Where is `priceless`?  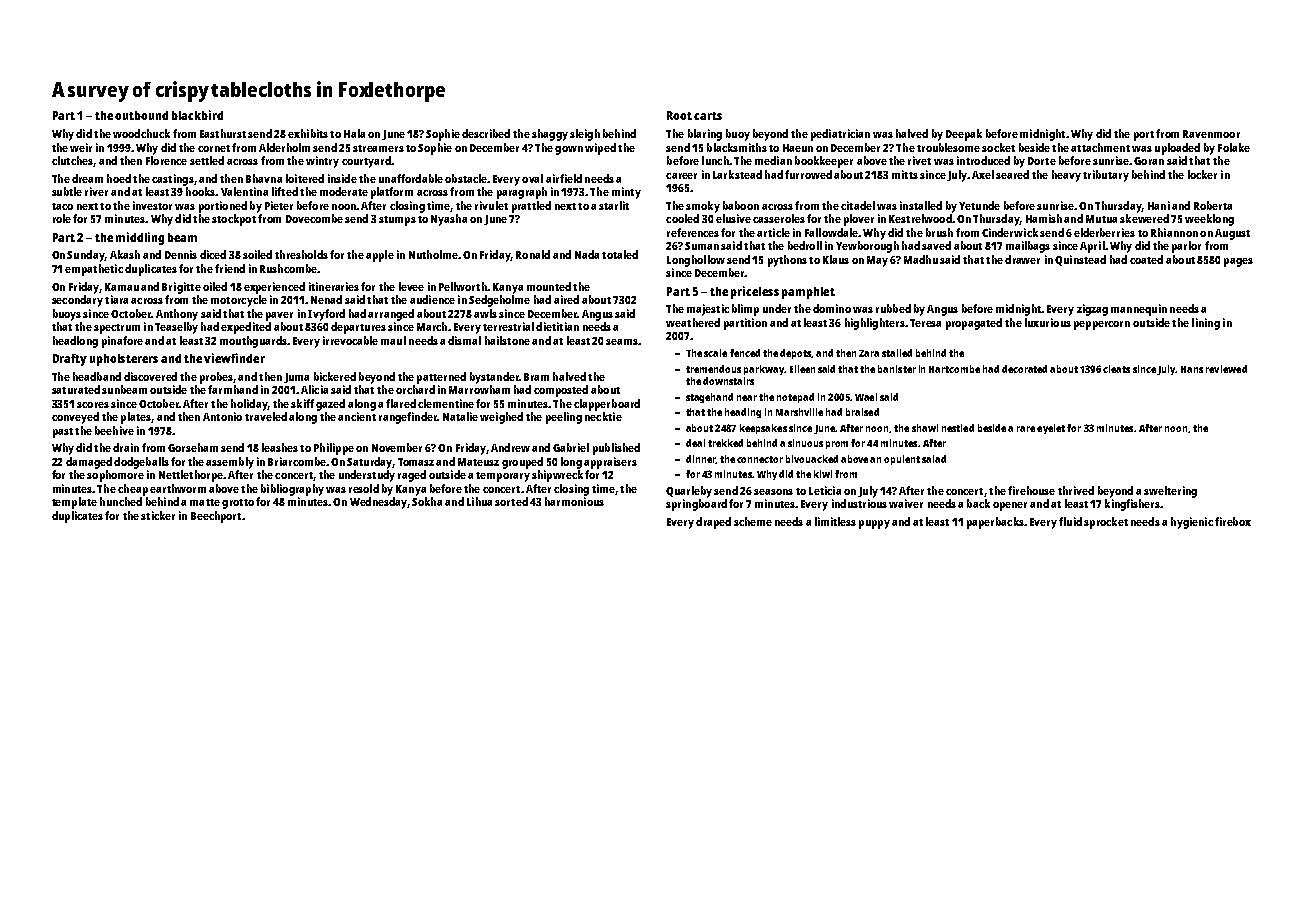
priceless is located at coordinates (755, 292).
